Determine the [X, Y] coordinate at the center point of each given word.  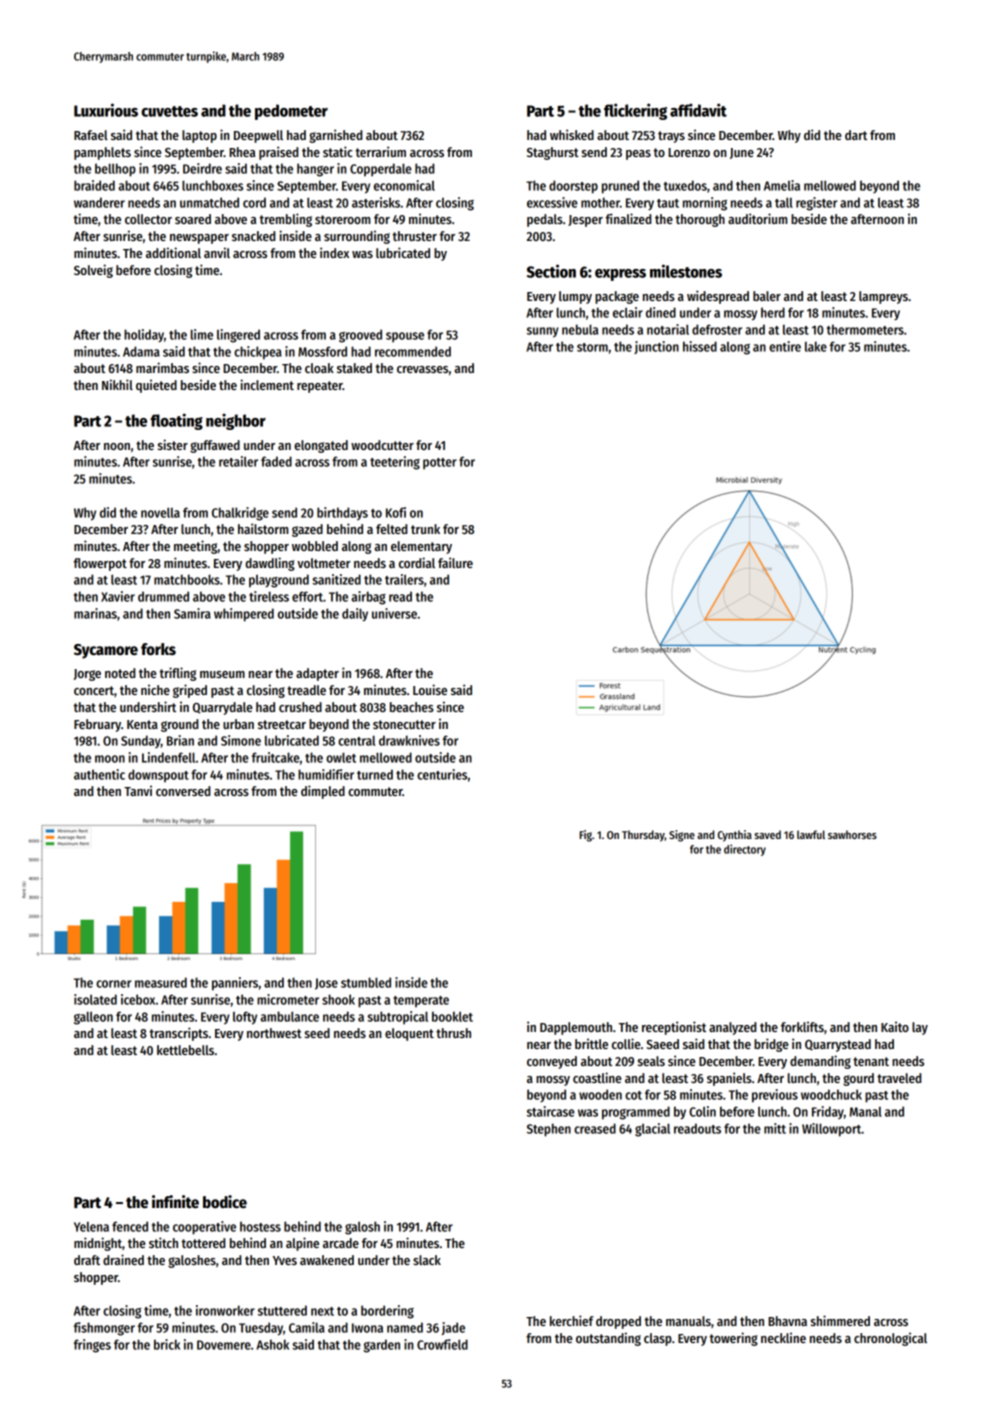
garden [381, 1346]
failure [455, 562]
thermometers [865, 329]
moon [110, 759]
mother [600, 202]
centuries [442, 774]
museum [222, 674]
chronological [890, 1339]
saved [767, 834]
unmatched [209, 202]
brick [167, 1344]
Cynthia [735, 836]
